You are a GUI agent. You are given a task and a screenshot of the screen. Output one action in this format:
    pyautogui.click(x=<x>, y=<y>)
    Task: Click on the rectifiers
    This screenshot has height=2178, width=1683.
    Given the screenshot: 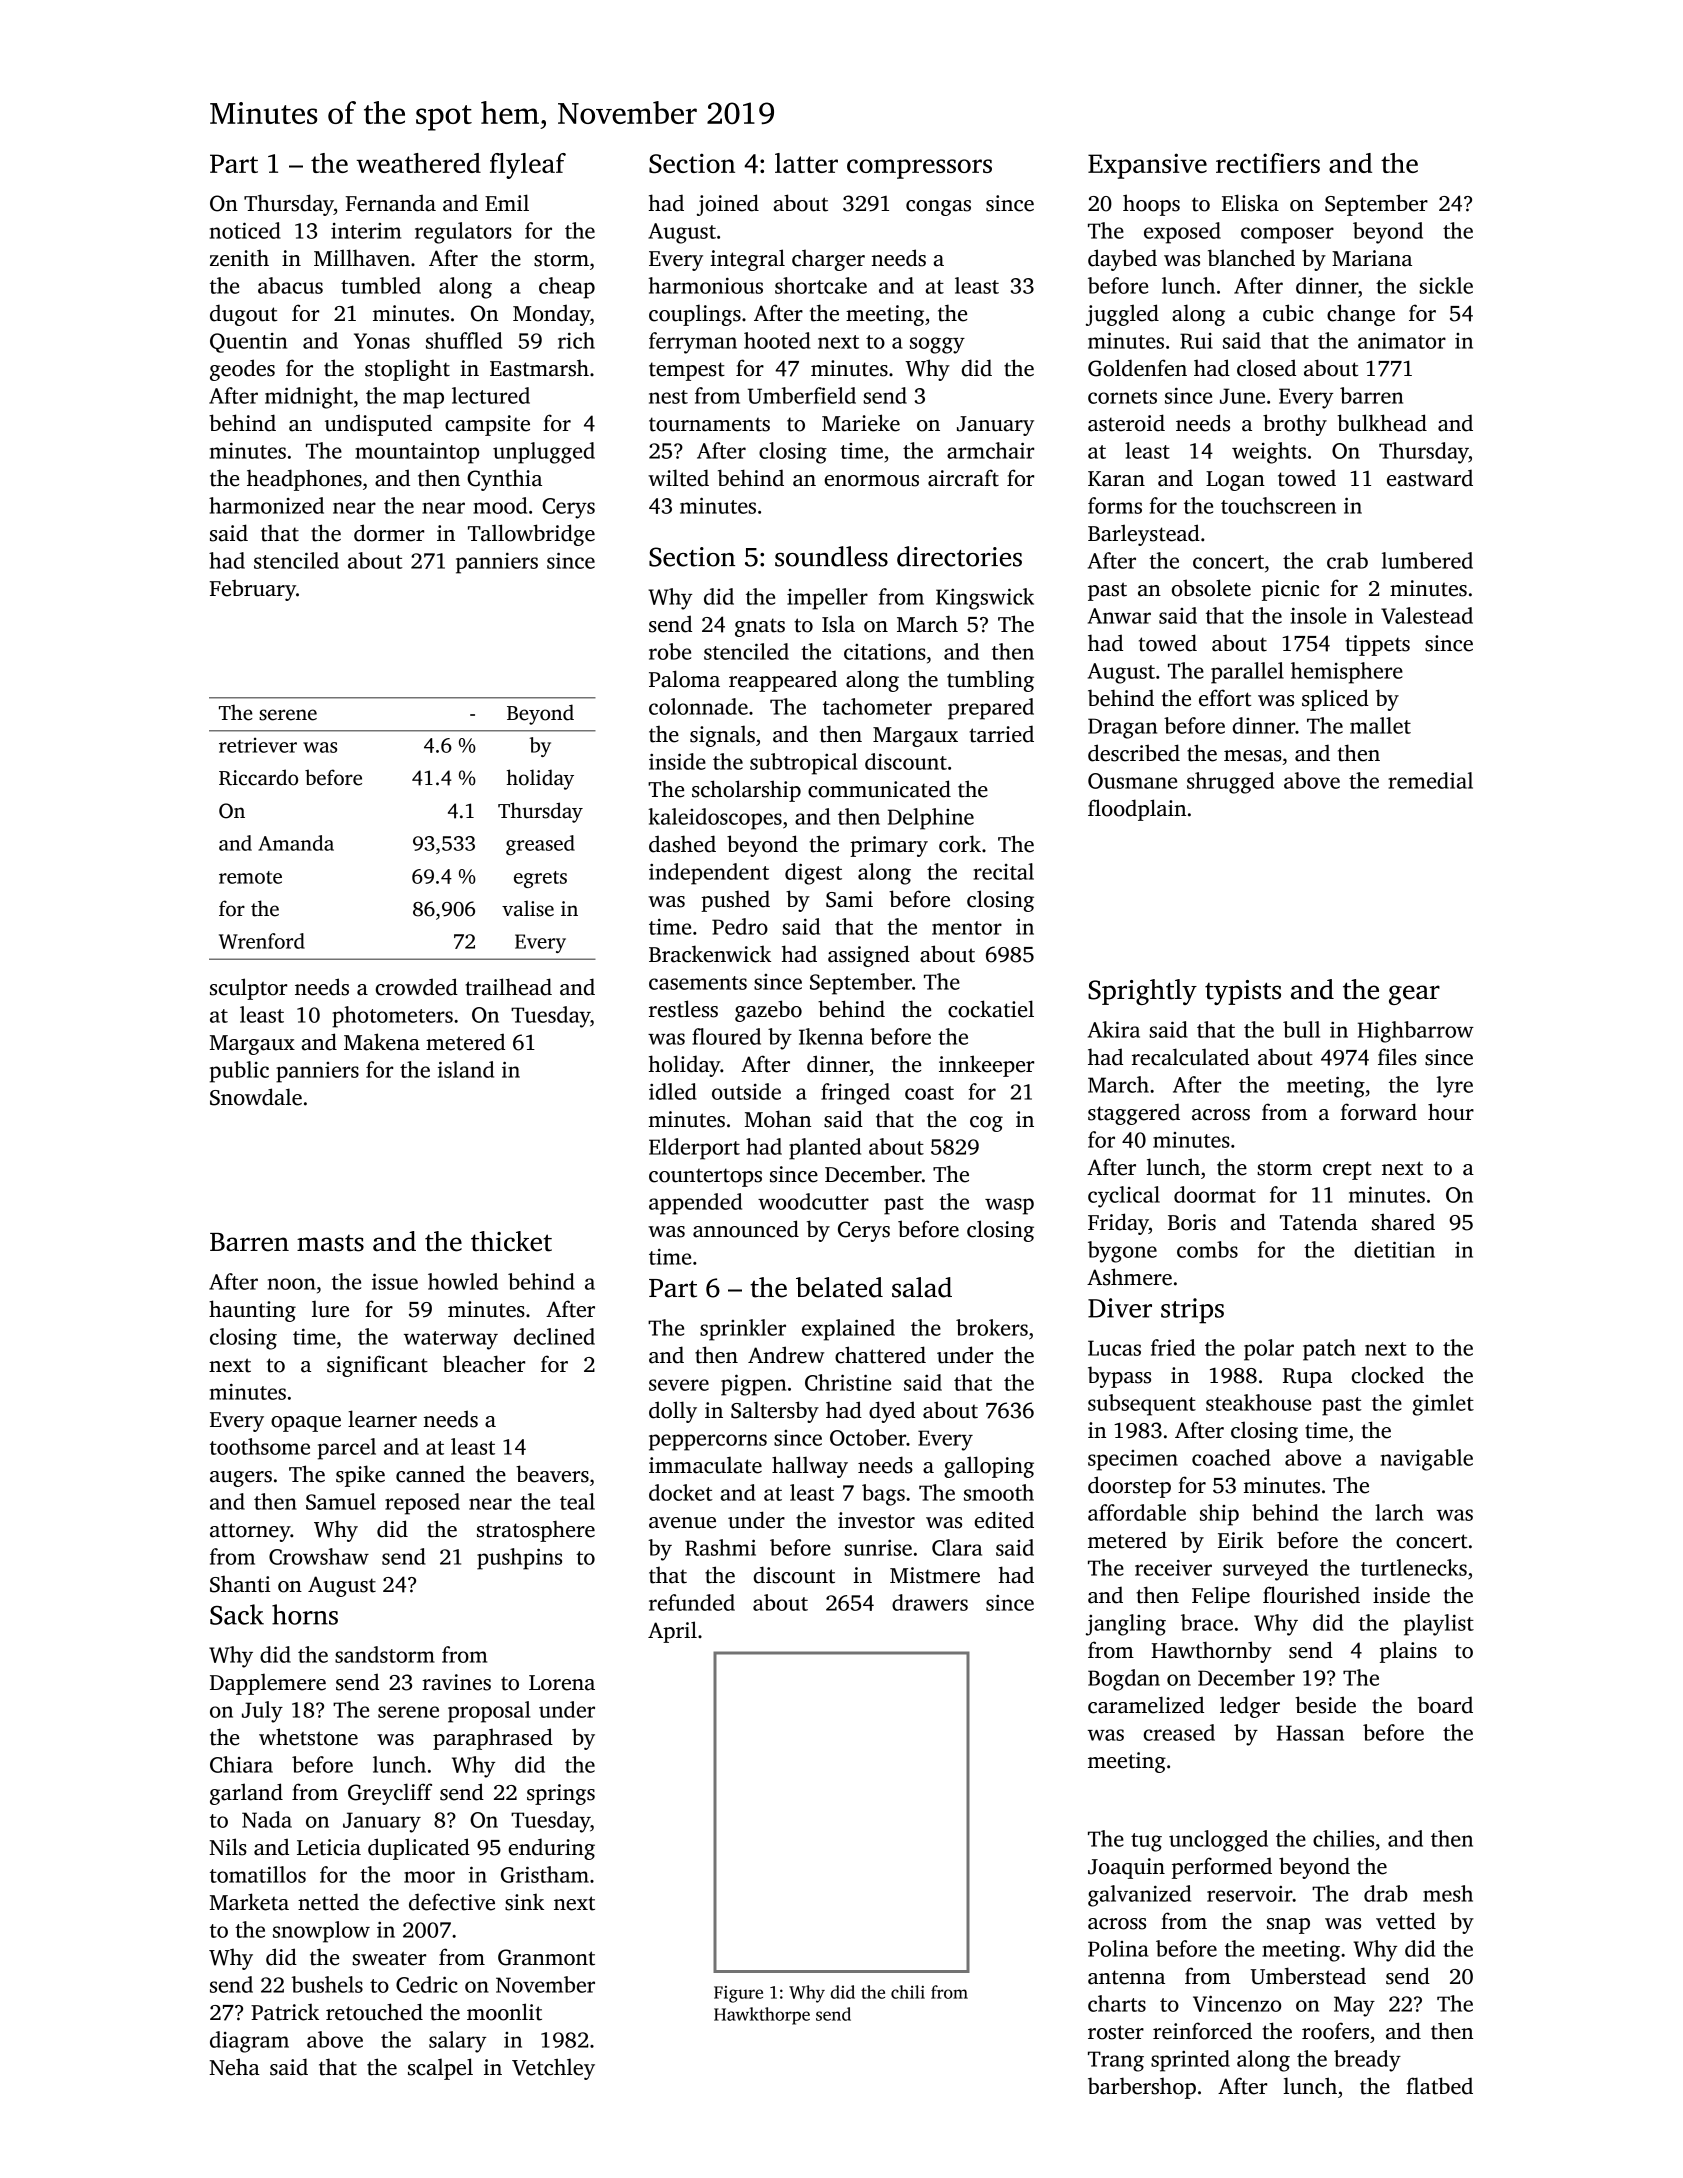 What is the action you would take?
    pyautogui.click(x=1268, y=163)
